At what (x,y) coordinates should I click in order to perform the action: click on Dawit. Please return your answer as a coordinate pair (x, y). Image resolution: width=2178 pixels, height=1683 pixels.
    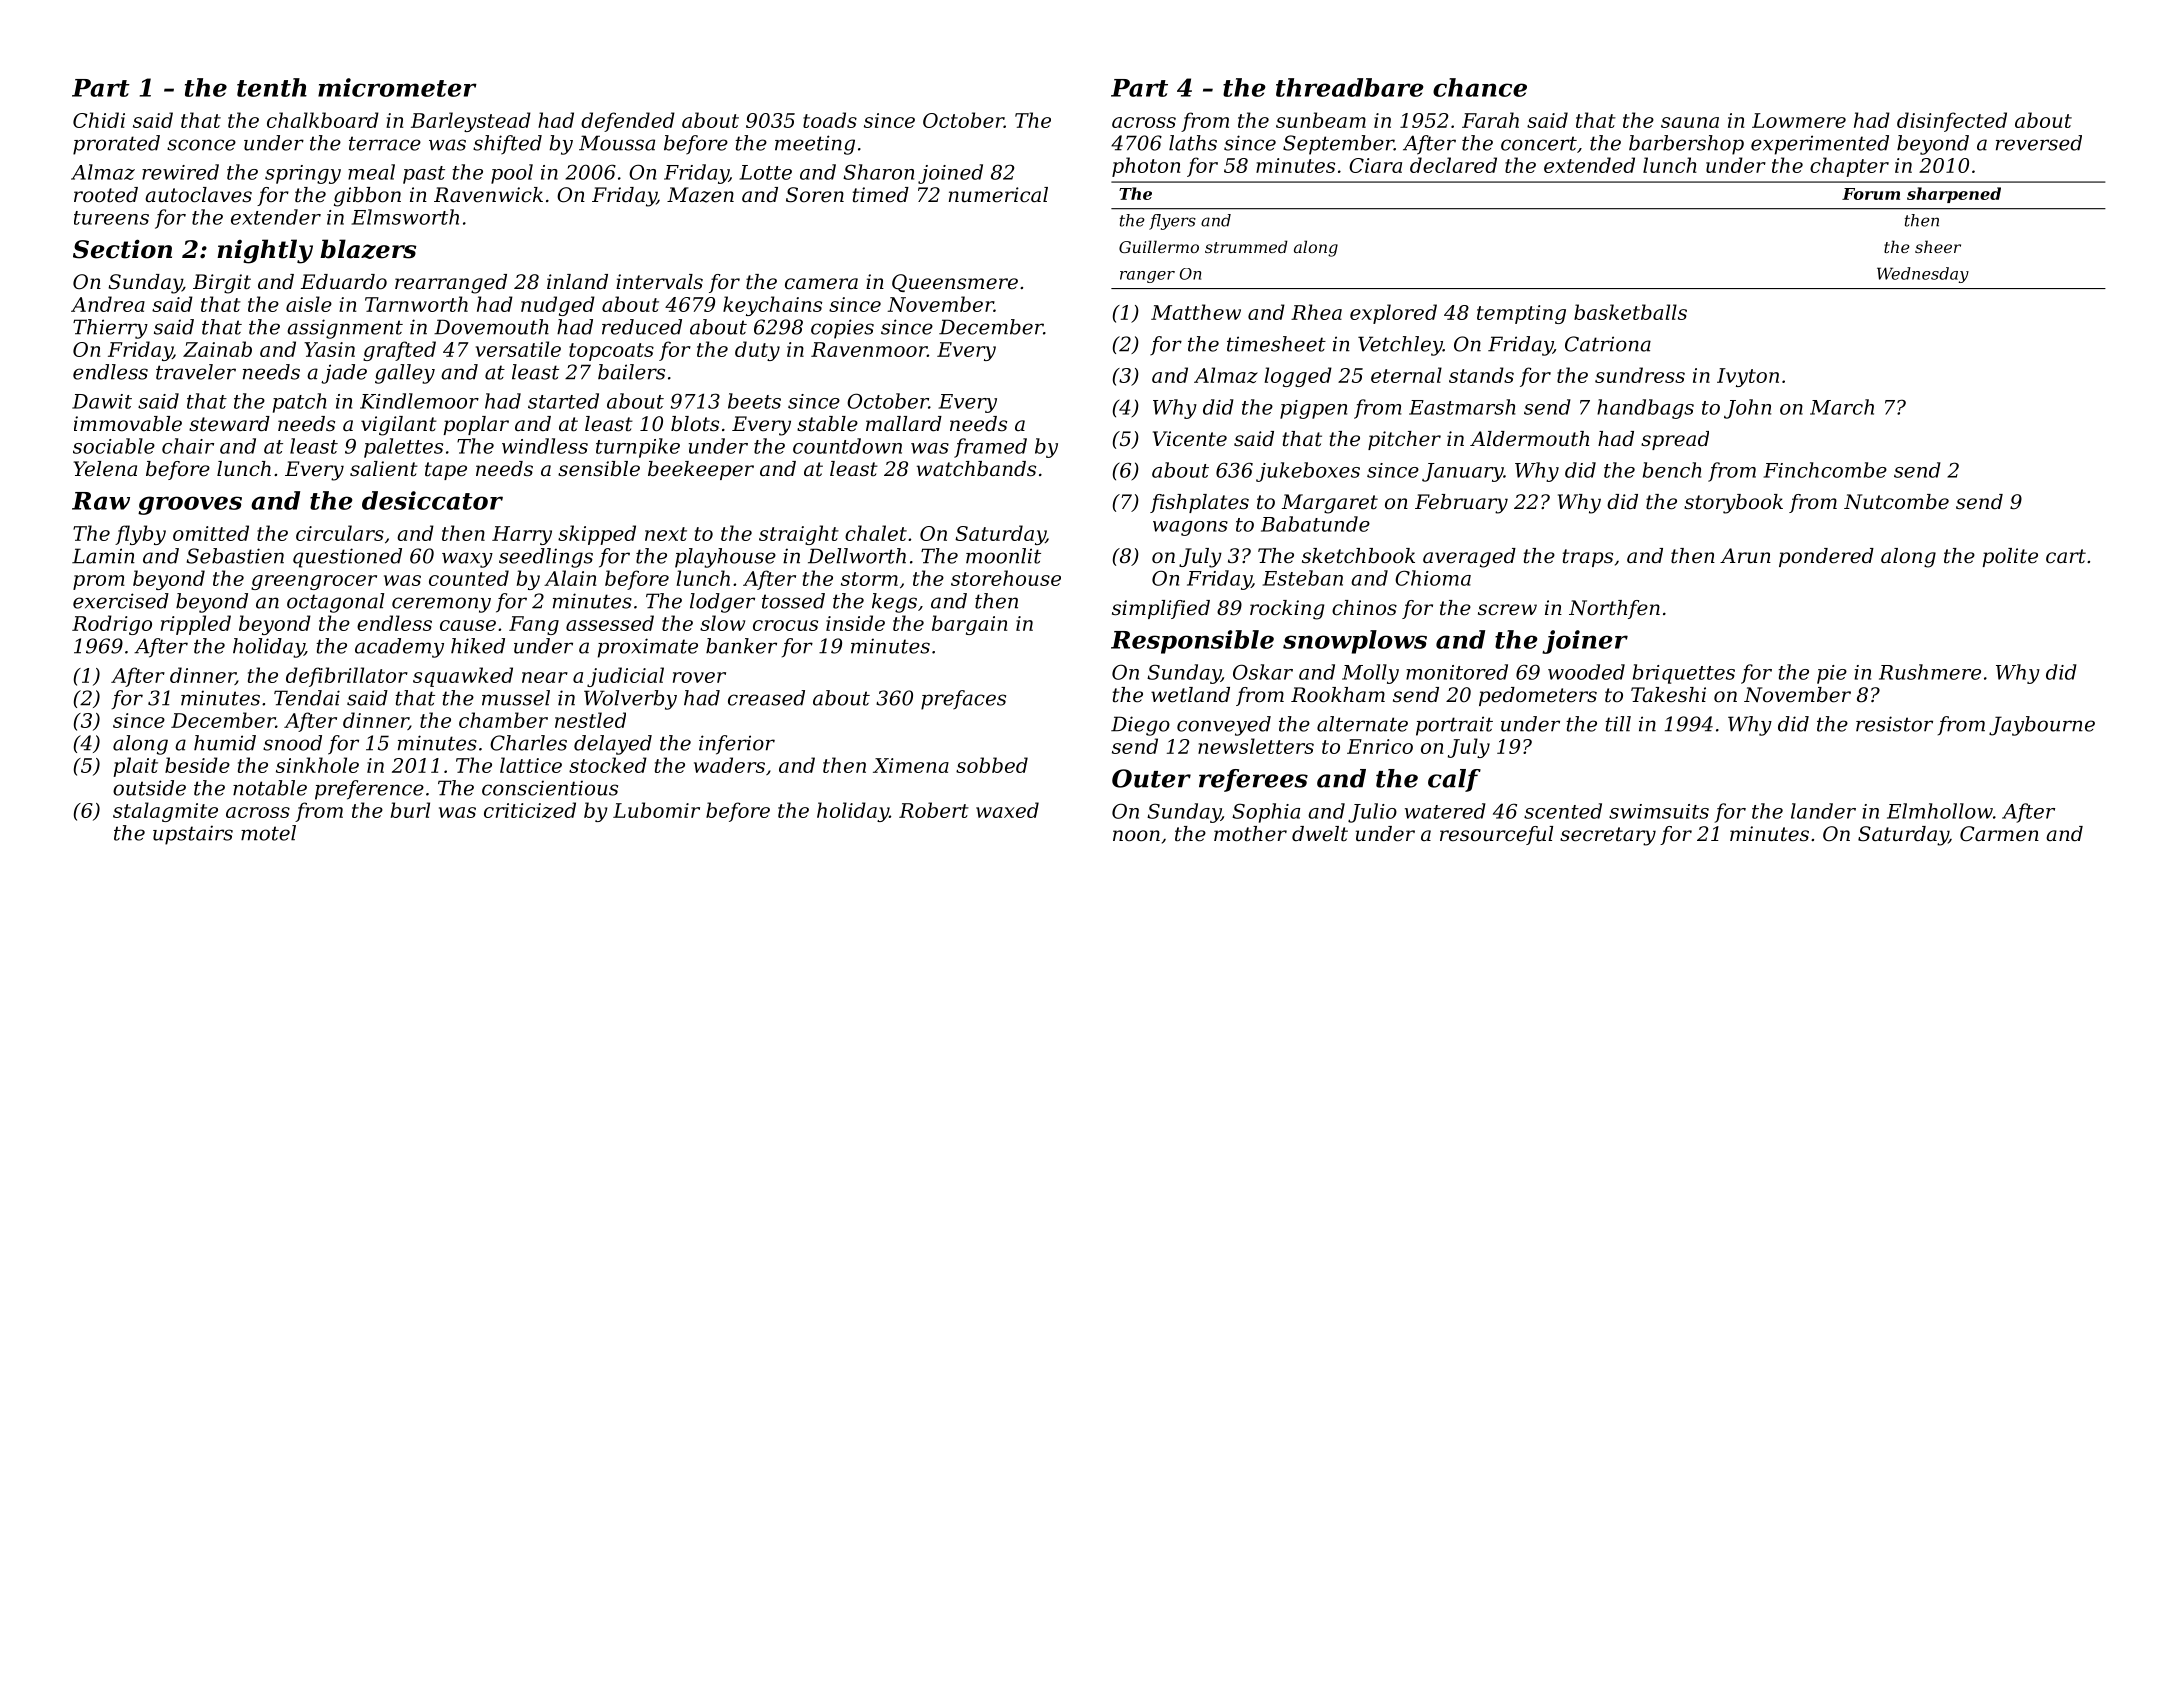
    Looking at the image, I should click on (102, 401).
